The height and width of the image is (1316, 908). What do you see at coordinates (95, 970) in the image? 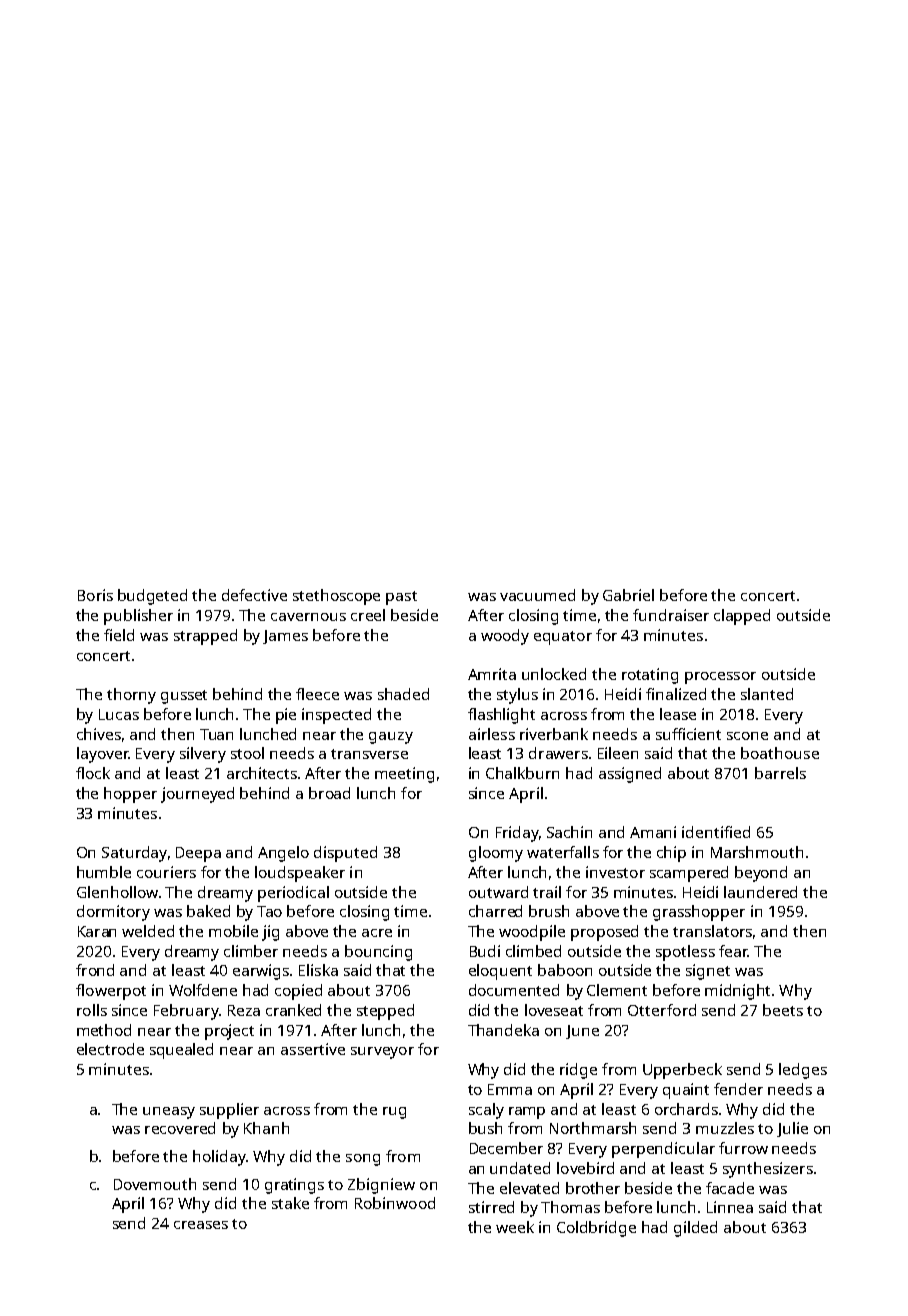
I see `frond` at bounding box center [95, 970].
